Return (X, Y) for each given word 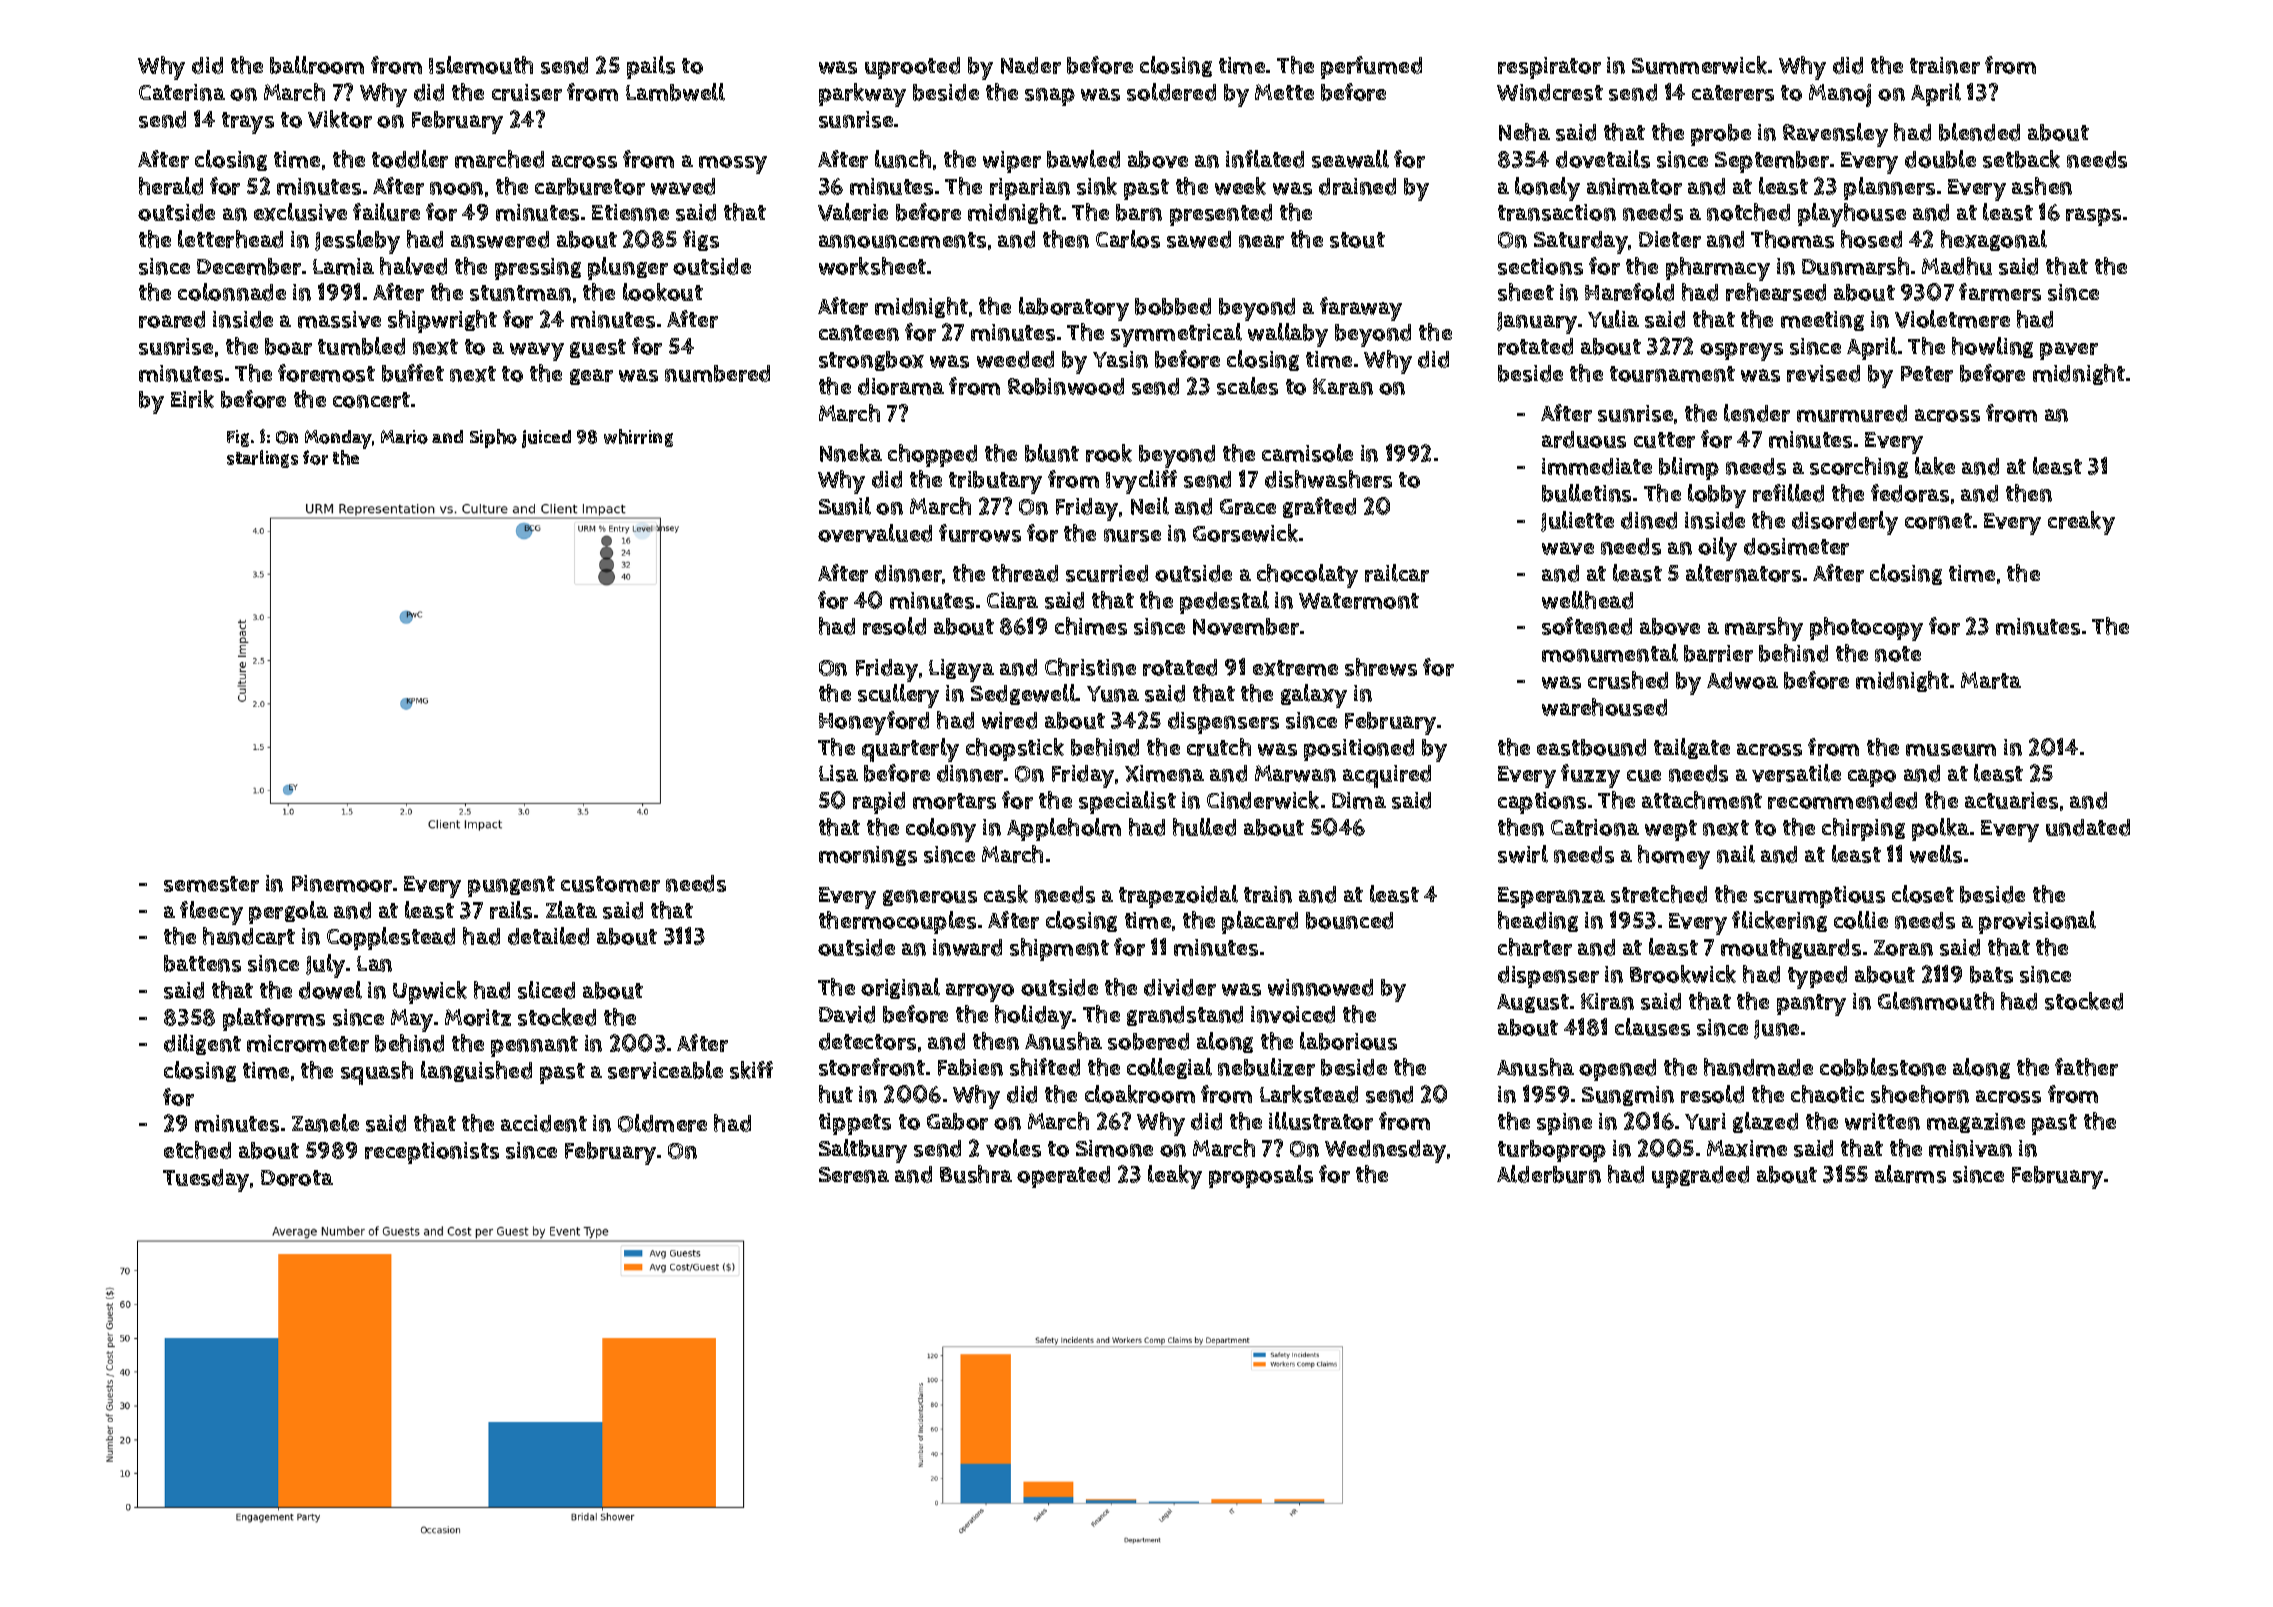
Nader (1031, 65)
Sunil (845, 506)
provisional (2037, 922)
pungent (511, 886)
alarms (1910, 1174)
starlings (262, 459)
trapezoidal (1178, 896)
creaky (2081, 523)
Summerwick (1699, 65)
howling (1992, 347)
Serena (854, 1175)
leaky (1175, 1177)
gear (591, 377)
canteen (859, 333)
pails (651, 67)
